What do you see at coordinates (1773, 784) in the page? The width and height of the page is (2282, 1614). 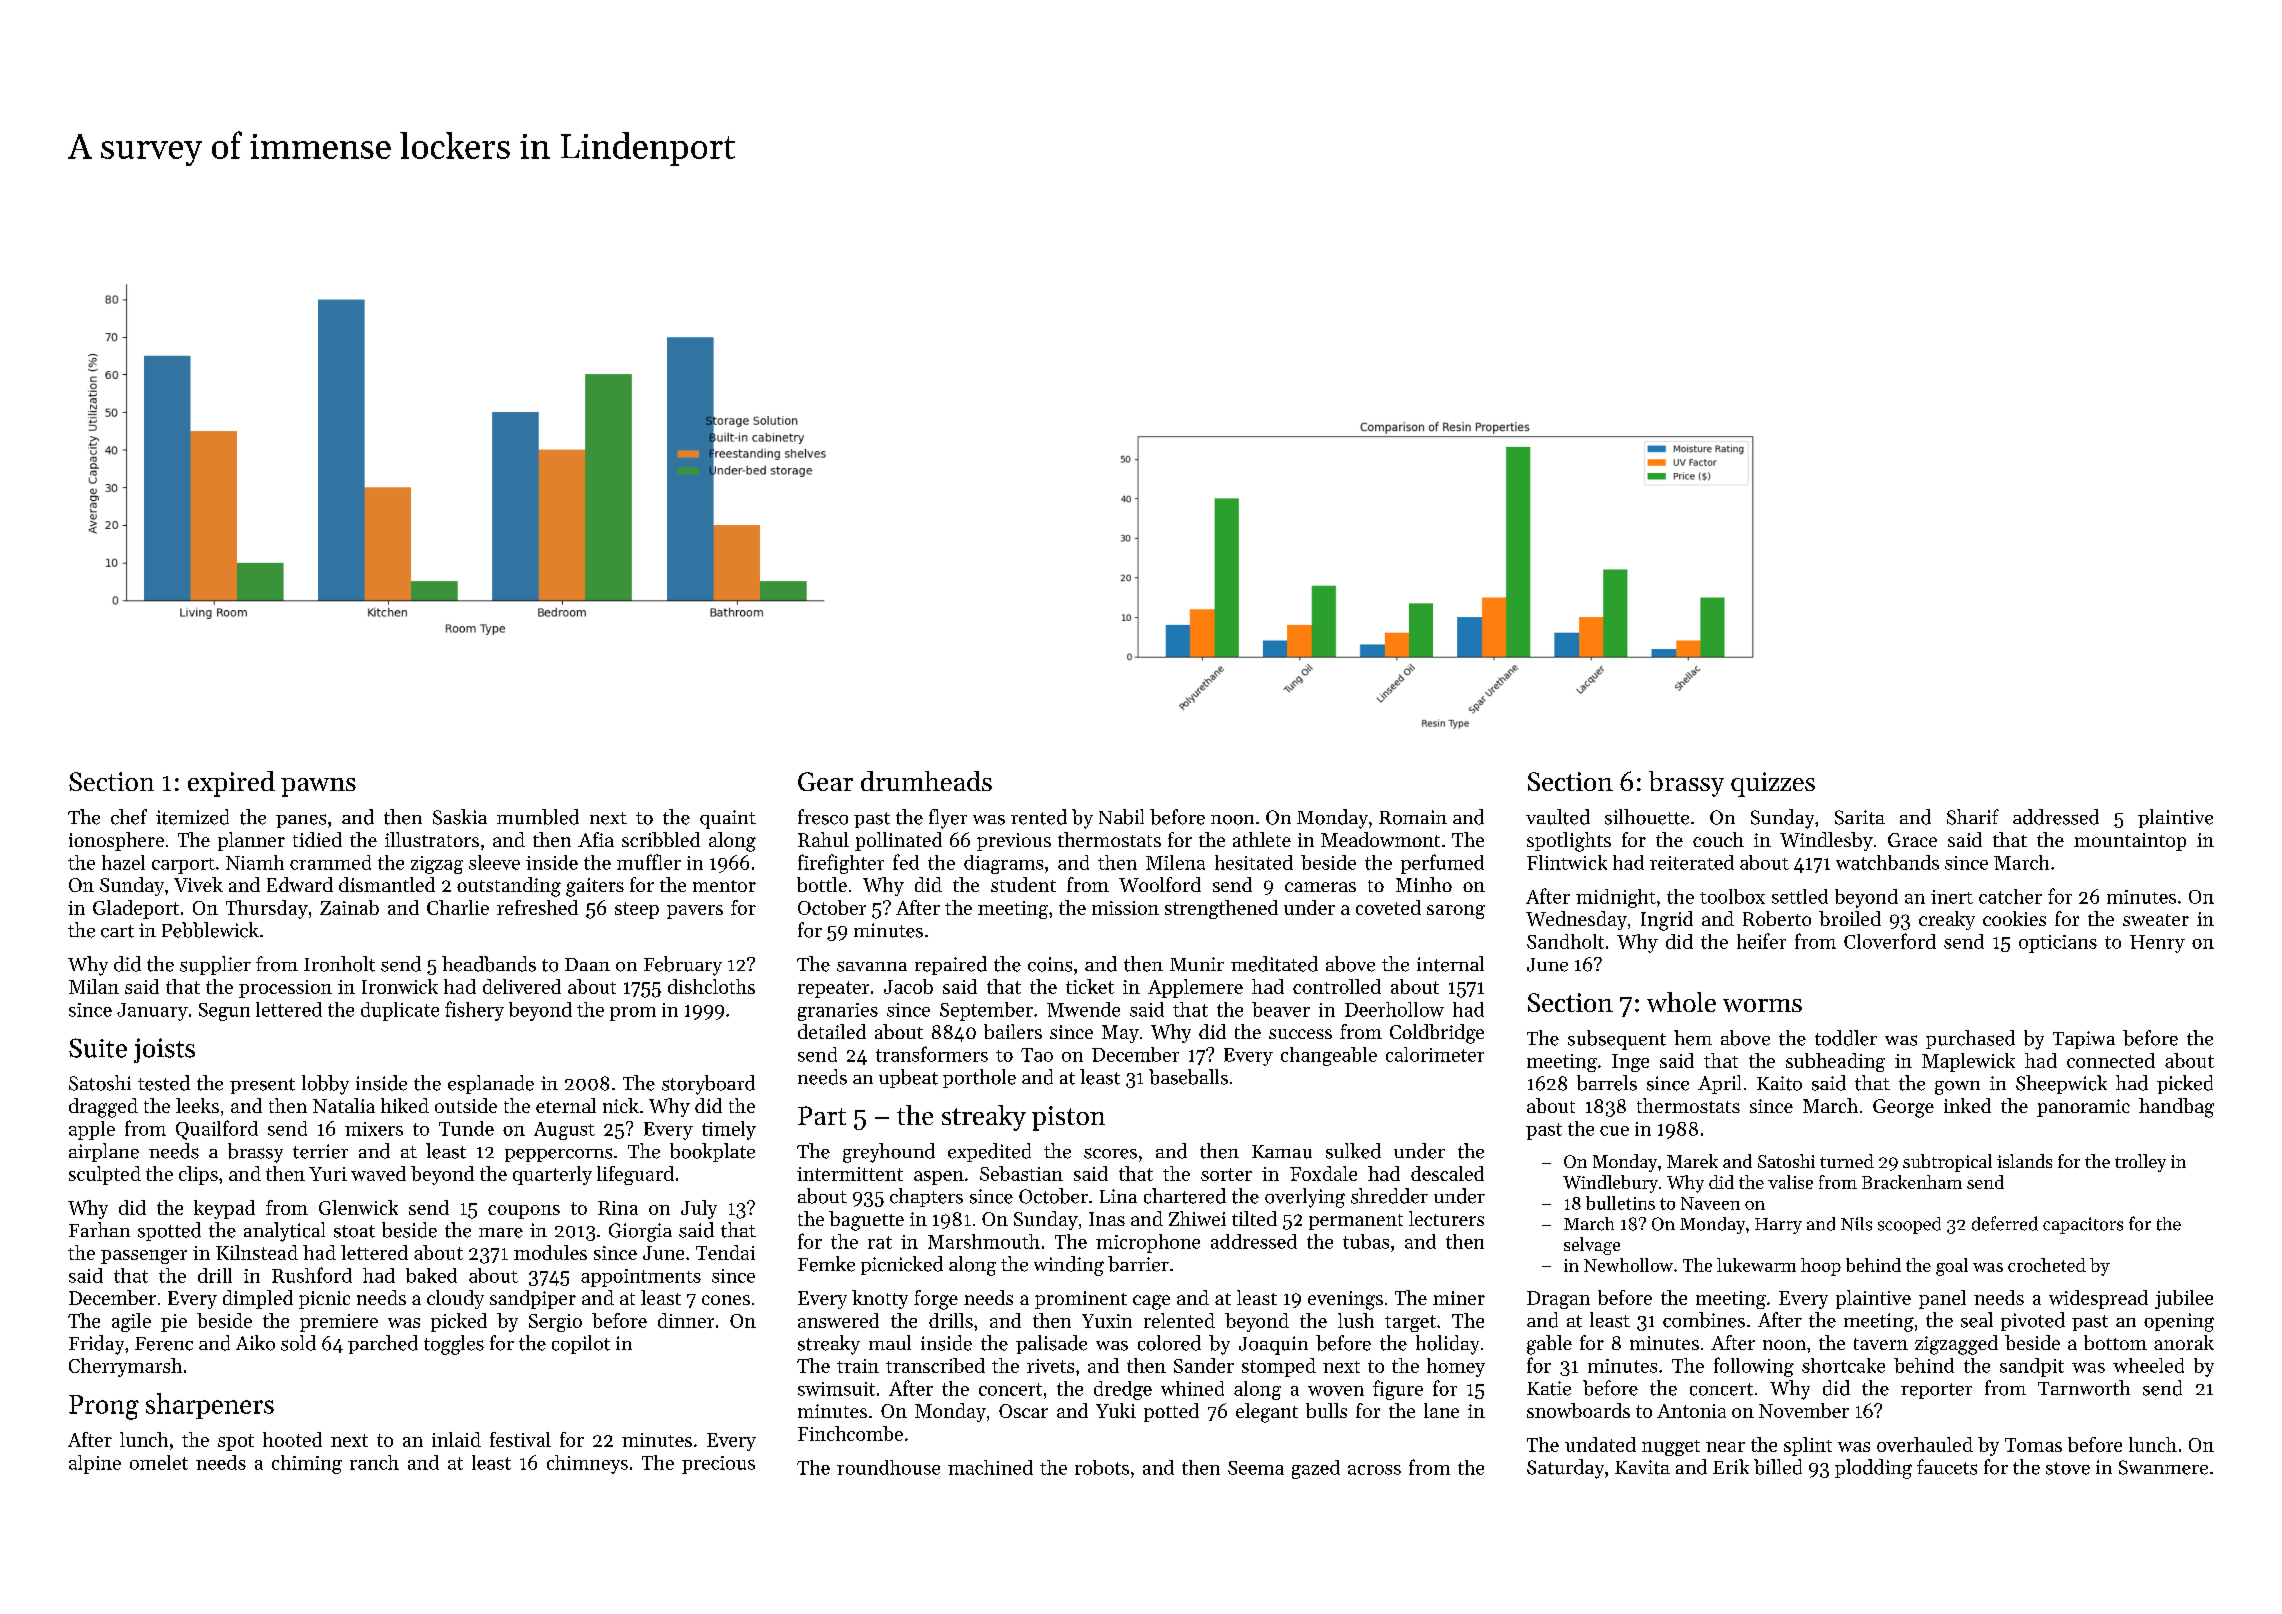 I see `quizzes` at bounding box center [1773, 784].
